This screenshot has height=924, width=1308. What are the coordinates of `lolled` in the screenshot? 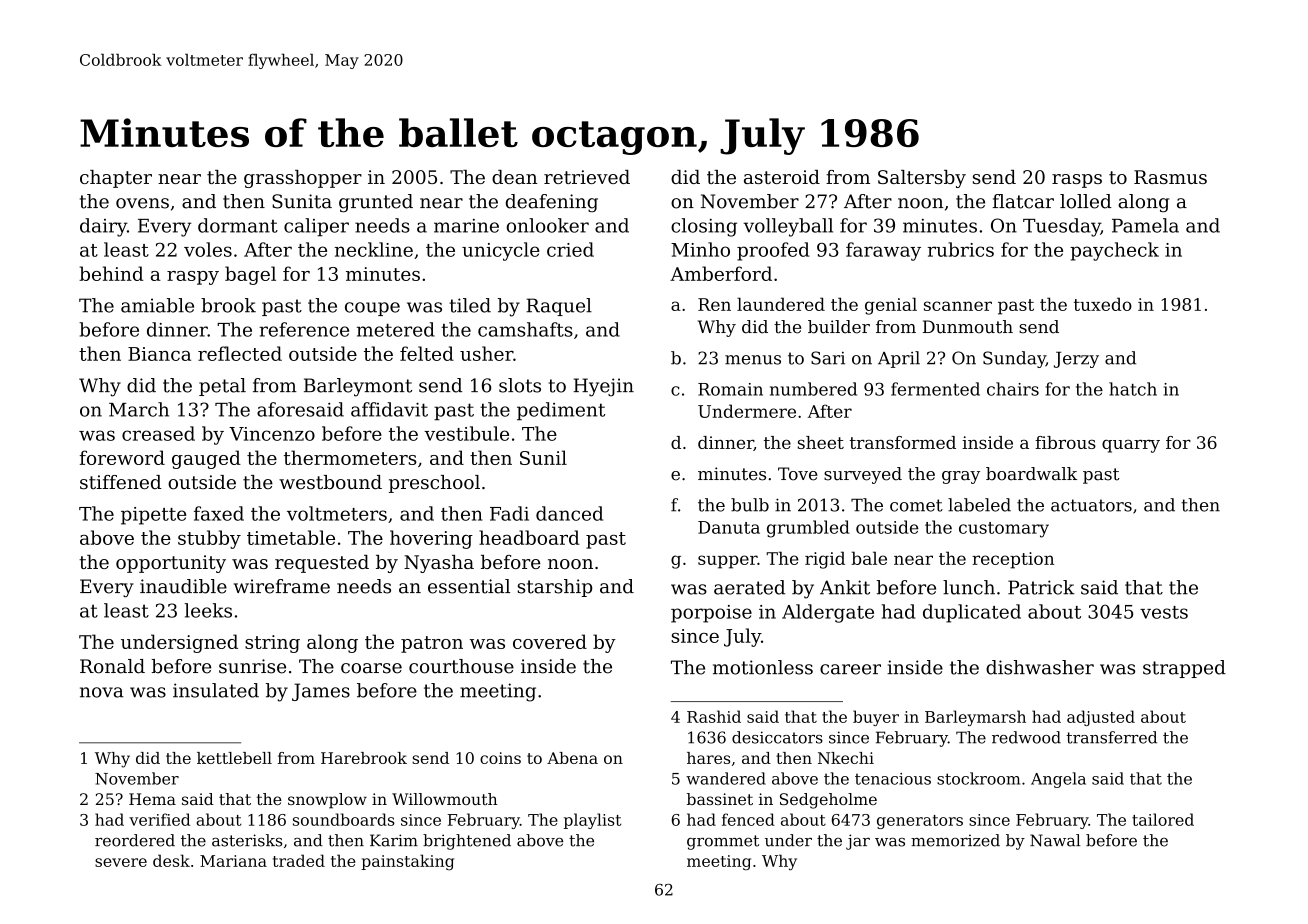 It's located at (1086, 201).
